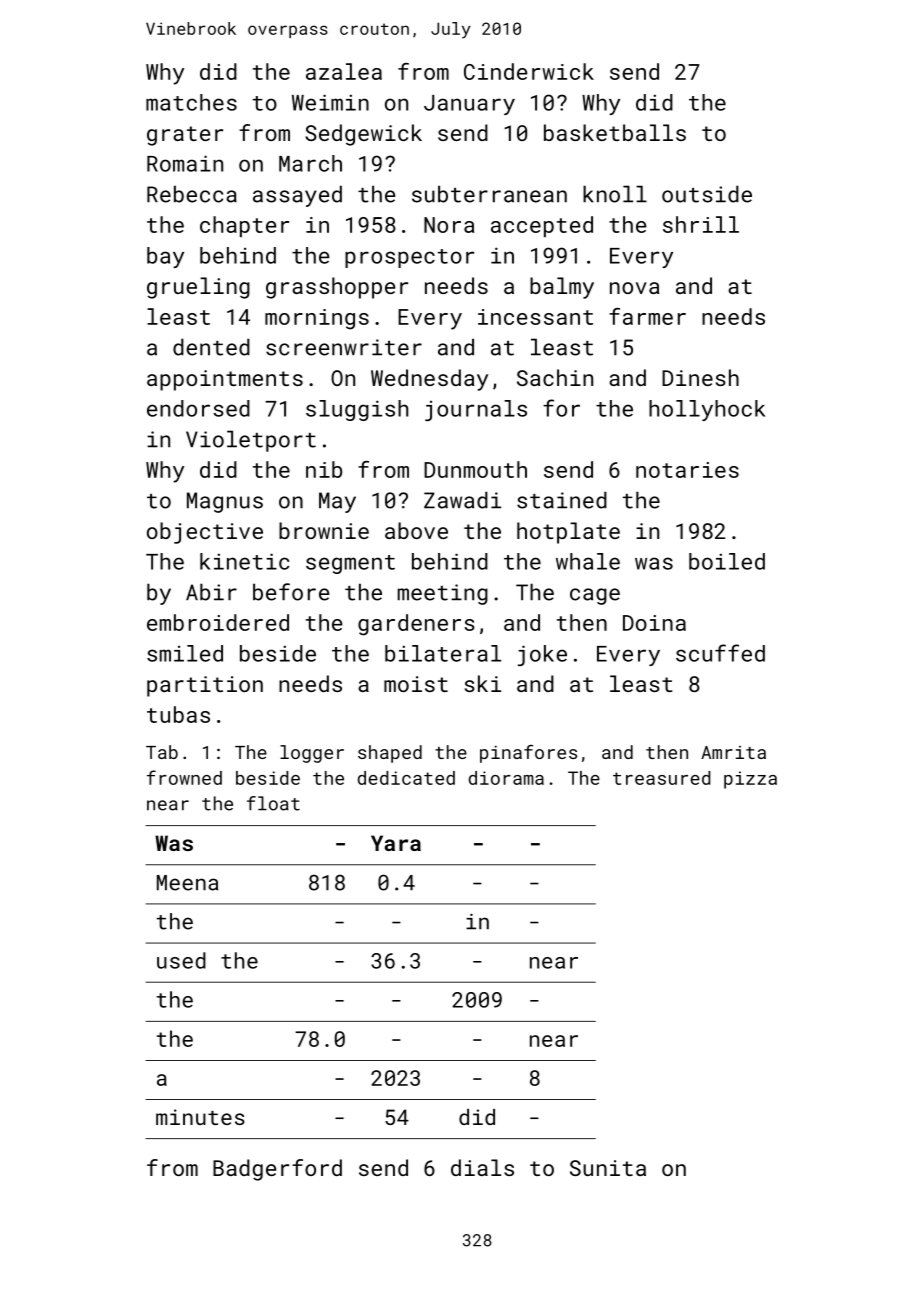 The image size is (924, 1311). I want to click on Dinesh, so click(700, 377).
